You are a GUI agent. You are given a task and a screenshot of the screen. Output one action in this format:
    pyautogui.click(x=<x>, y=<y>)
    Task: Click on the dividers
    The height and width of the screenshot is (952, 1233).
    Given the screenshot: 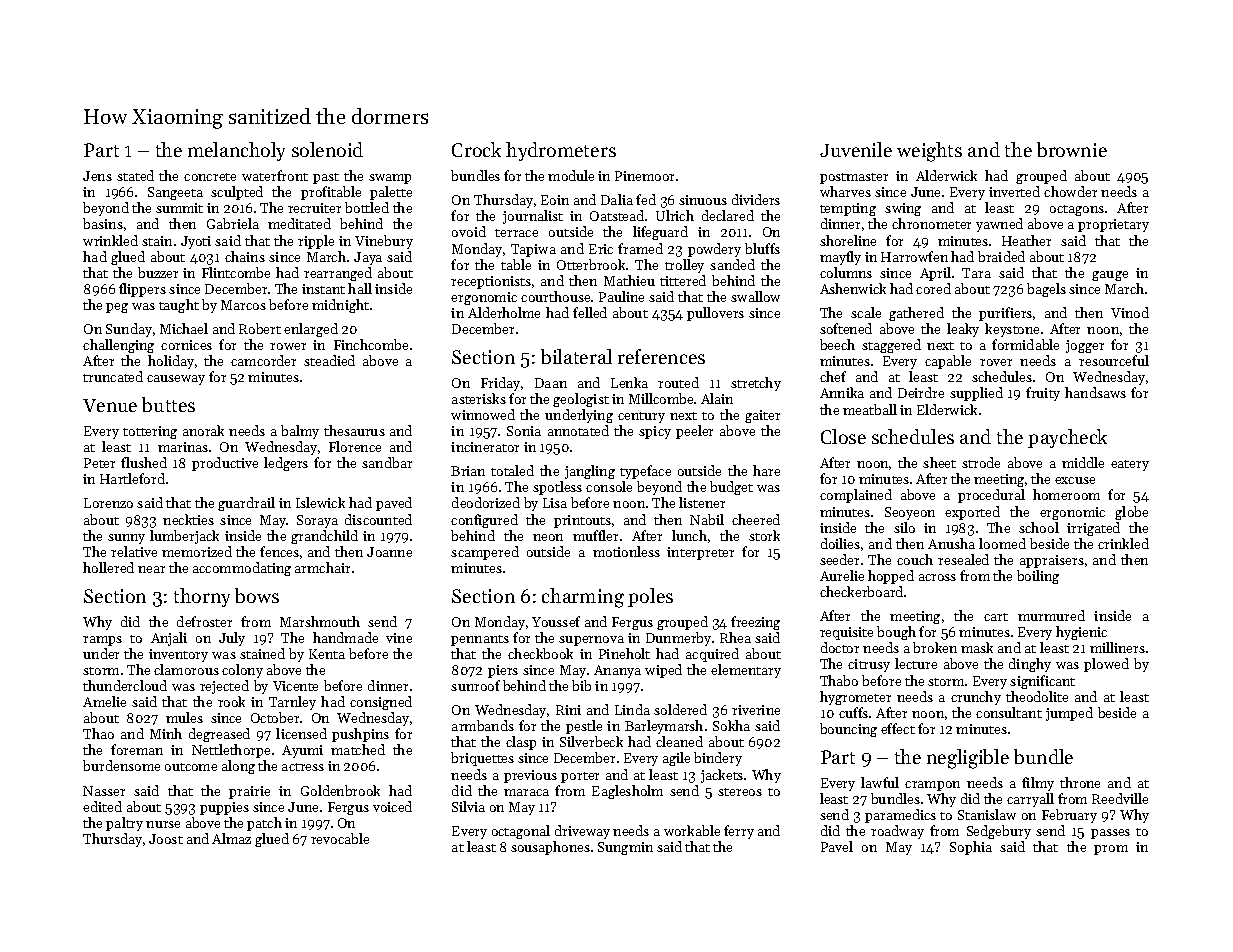 What is the action you would take?
    pyautogui.click(x=756, y=199)
